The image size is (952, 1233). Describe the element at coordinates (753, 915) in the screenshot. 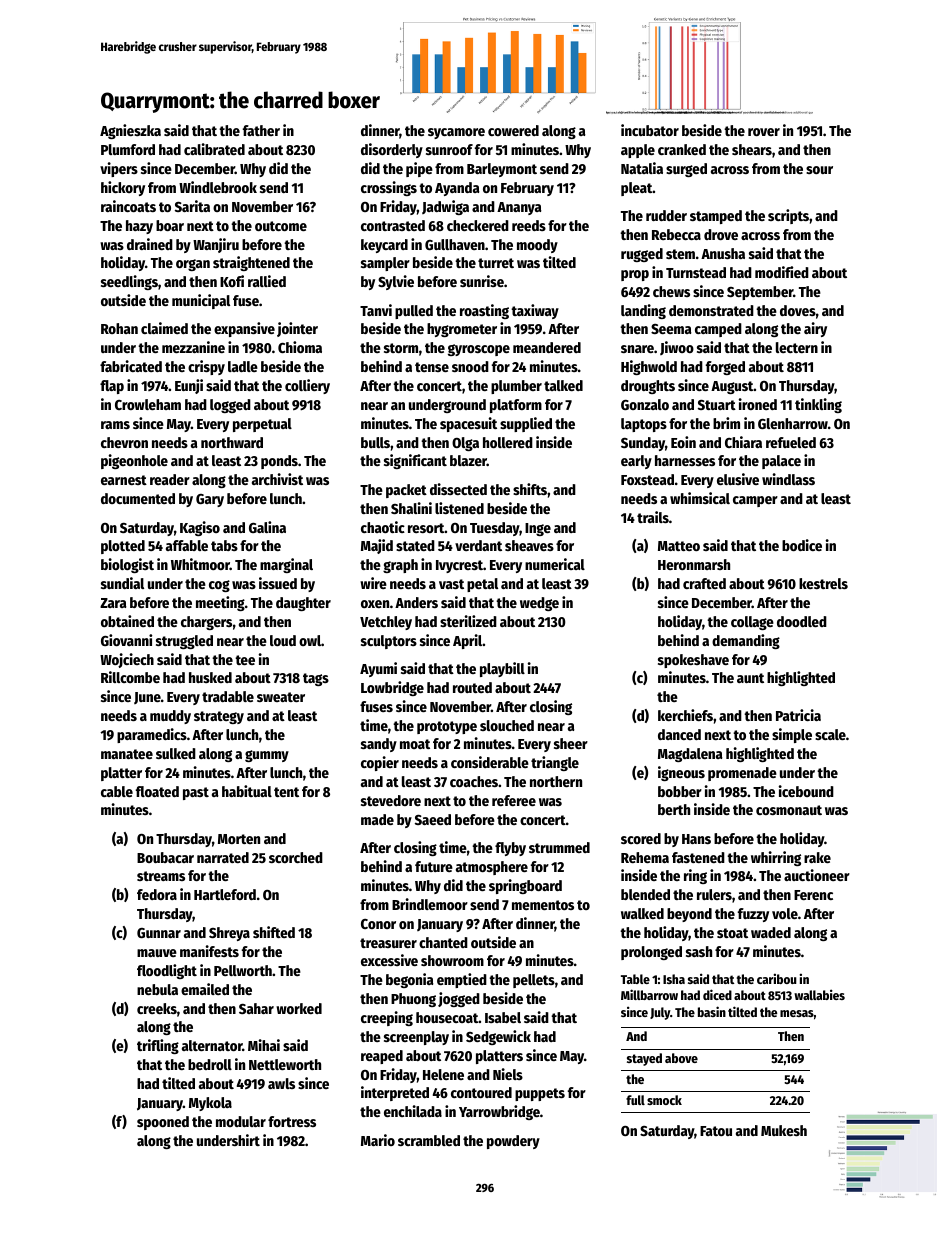

I see `fuzzy` at that location.
